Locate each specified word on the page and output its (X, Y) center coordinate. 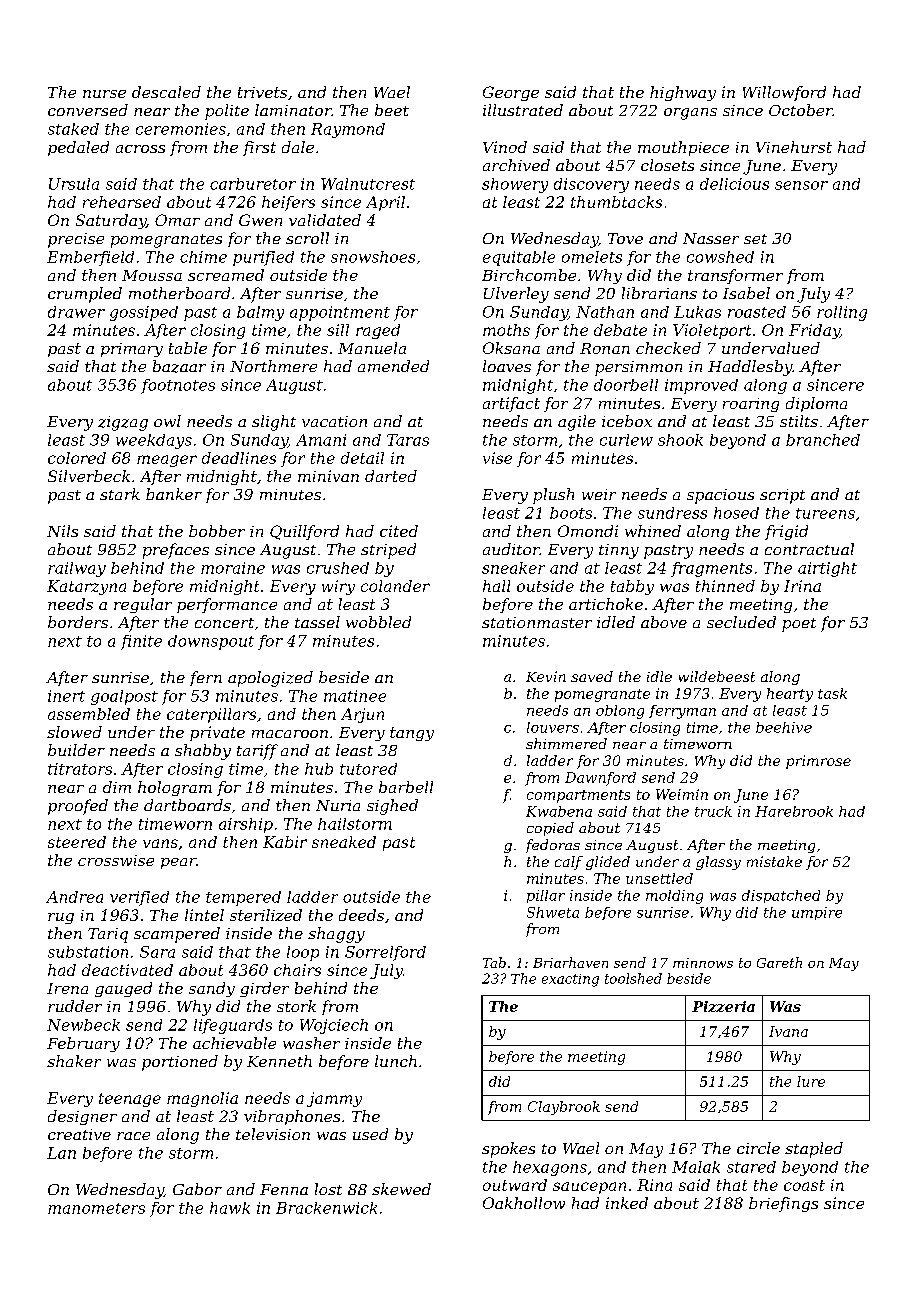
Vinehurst (794, 147)
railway (77, 569)
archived (516, 165)
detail (362, 458)
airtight (827, 569)
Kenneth (279, 1061)
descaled (166, 92)
